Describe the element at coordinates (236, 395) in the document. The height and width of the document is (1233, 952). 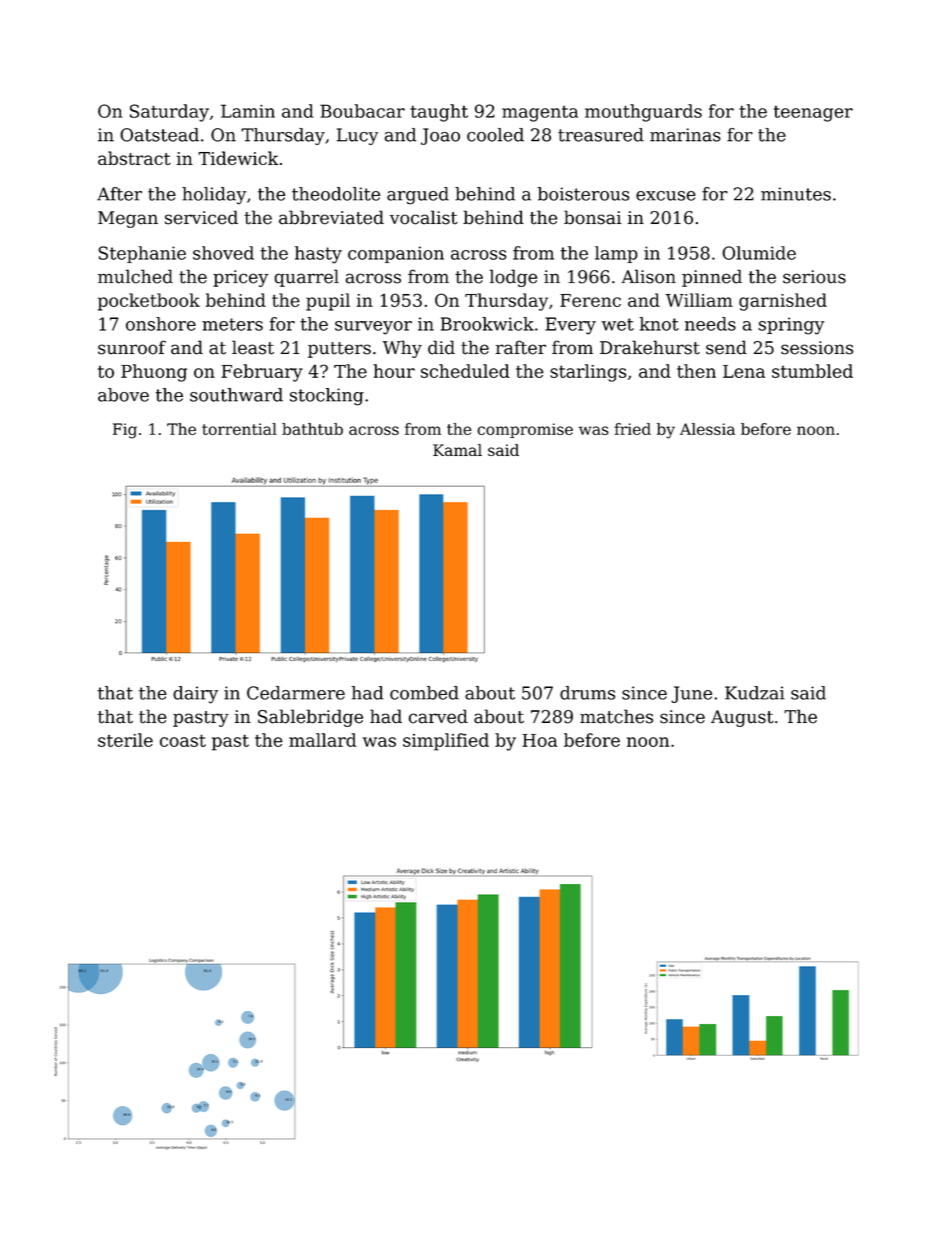
I see `southward` at that location.
